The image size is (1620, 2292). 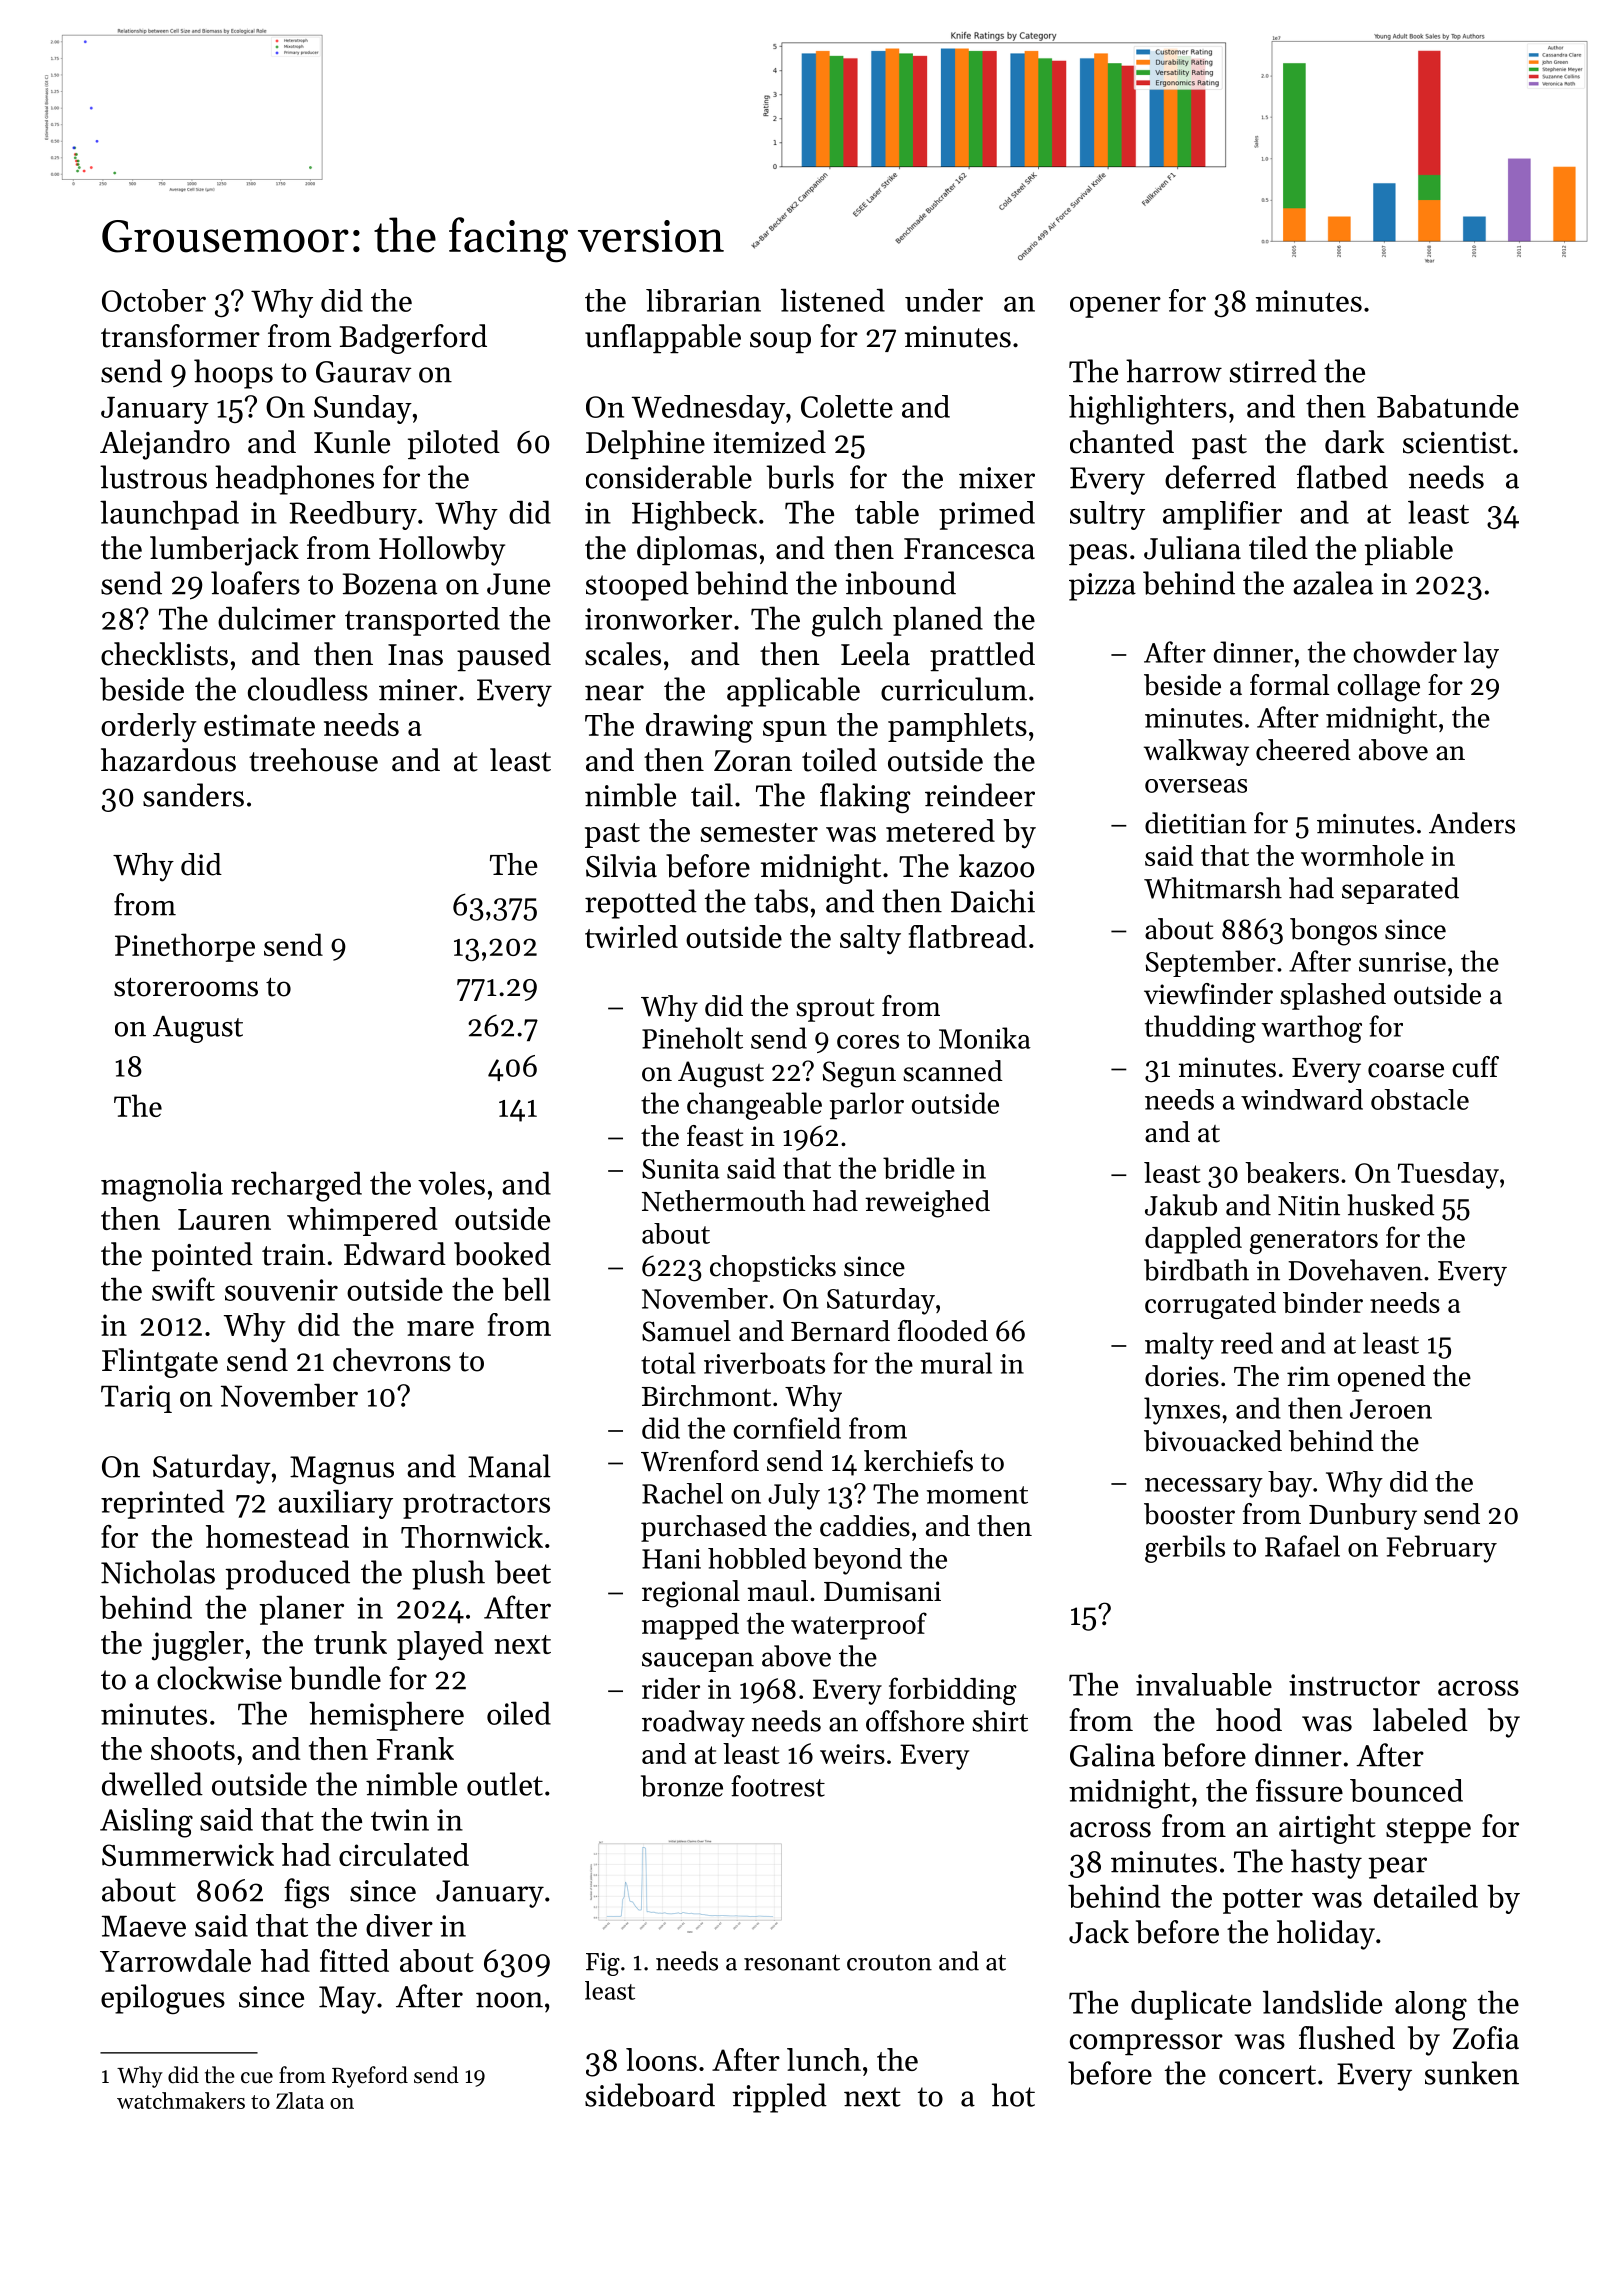 I want to click on watchmakers, so click(x=181, y=2100).
